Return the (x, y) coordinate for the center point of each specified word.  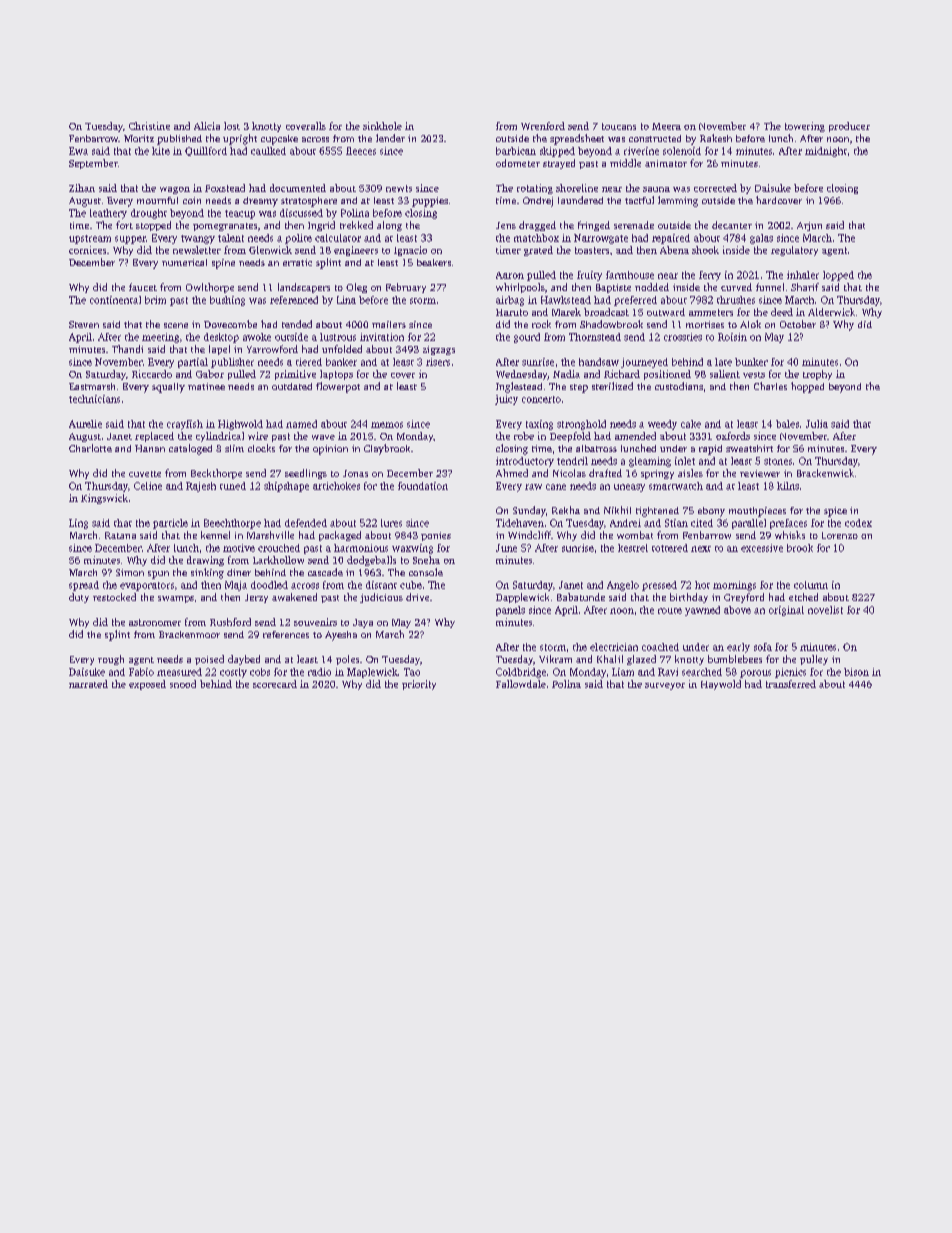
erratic (297, 262)
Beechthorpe (232, 524)
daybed (244, 660)
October (798, 324)
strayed (559, 164)
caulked (268, 151)
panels (510, 611)
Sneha (426, 560)
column (811, 585)
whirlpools (520, 288)
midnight (826, 152)
